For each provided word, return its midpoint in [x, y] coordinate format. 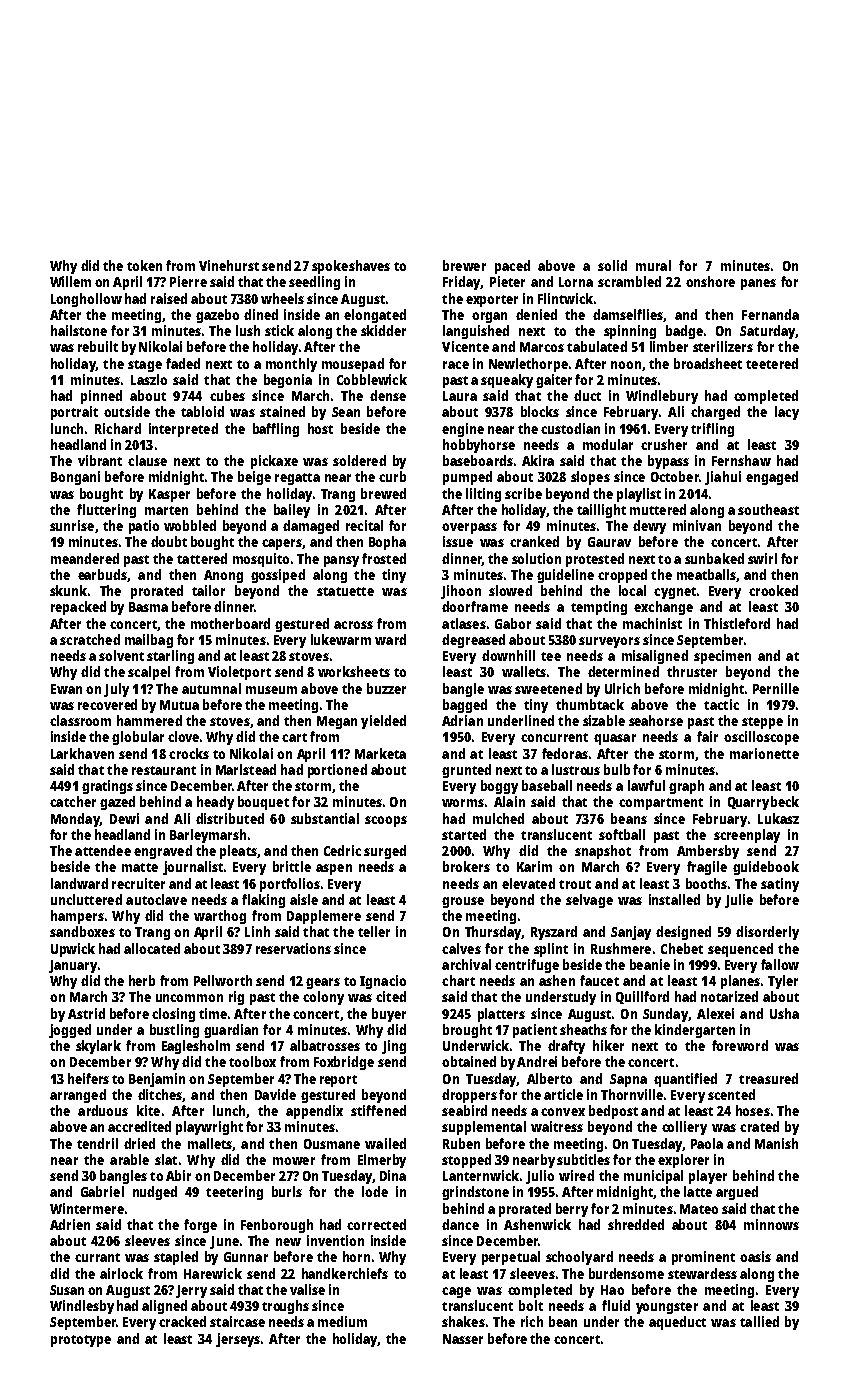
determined [623, 671]
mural [653, 265]
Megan [337, 722]
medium [342, 1321]
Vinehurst [229, 265]
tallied [759, 1321]
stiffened [378, 1110]
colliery [684, 1128]
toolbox [252, 1061]
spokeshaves [351, 267]
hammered [149, 720]
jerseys [238, 1340]
